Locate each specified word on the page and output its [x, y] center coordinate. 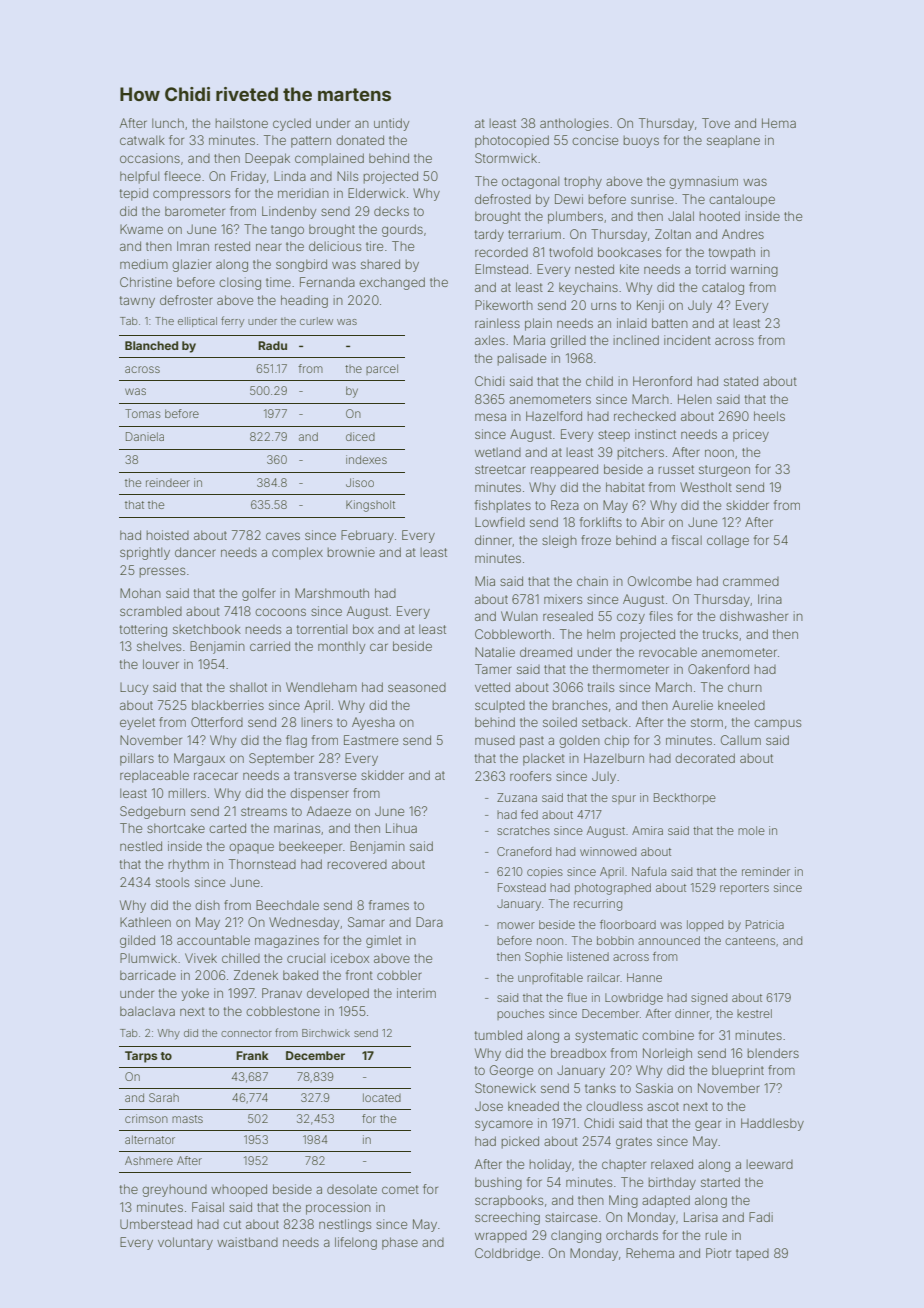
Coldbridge [507, 1254]
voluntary [185, 1243]
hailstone [242, 123]
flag [296, 741]
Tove [716, 123]
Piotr [718, 1253]
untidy [391, 124]
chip [616, 741]
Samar [366, 922]
